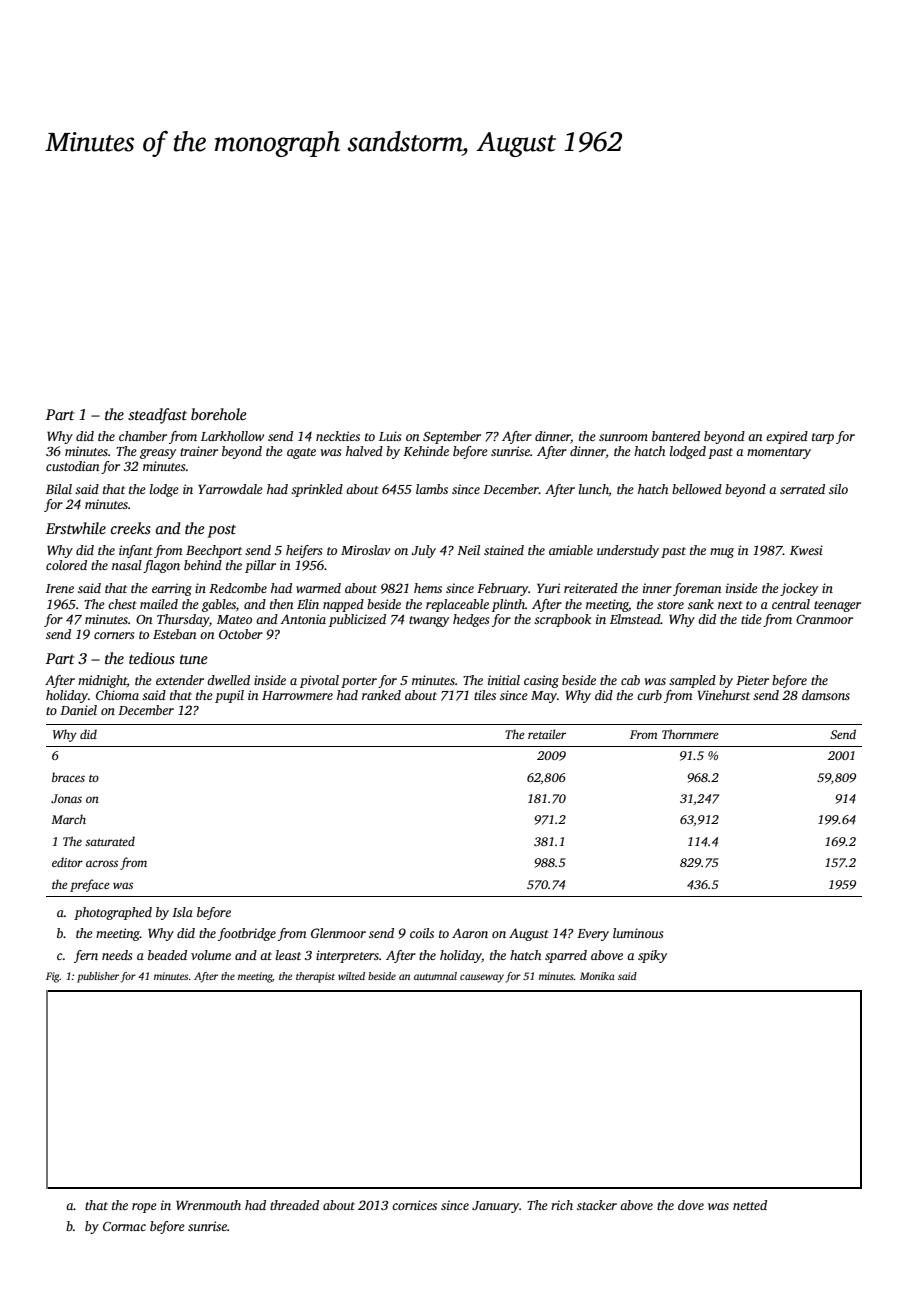 This page has width=908, height=1316. I want to click on publisher, so click(98, 977).
